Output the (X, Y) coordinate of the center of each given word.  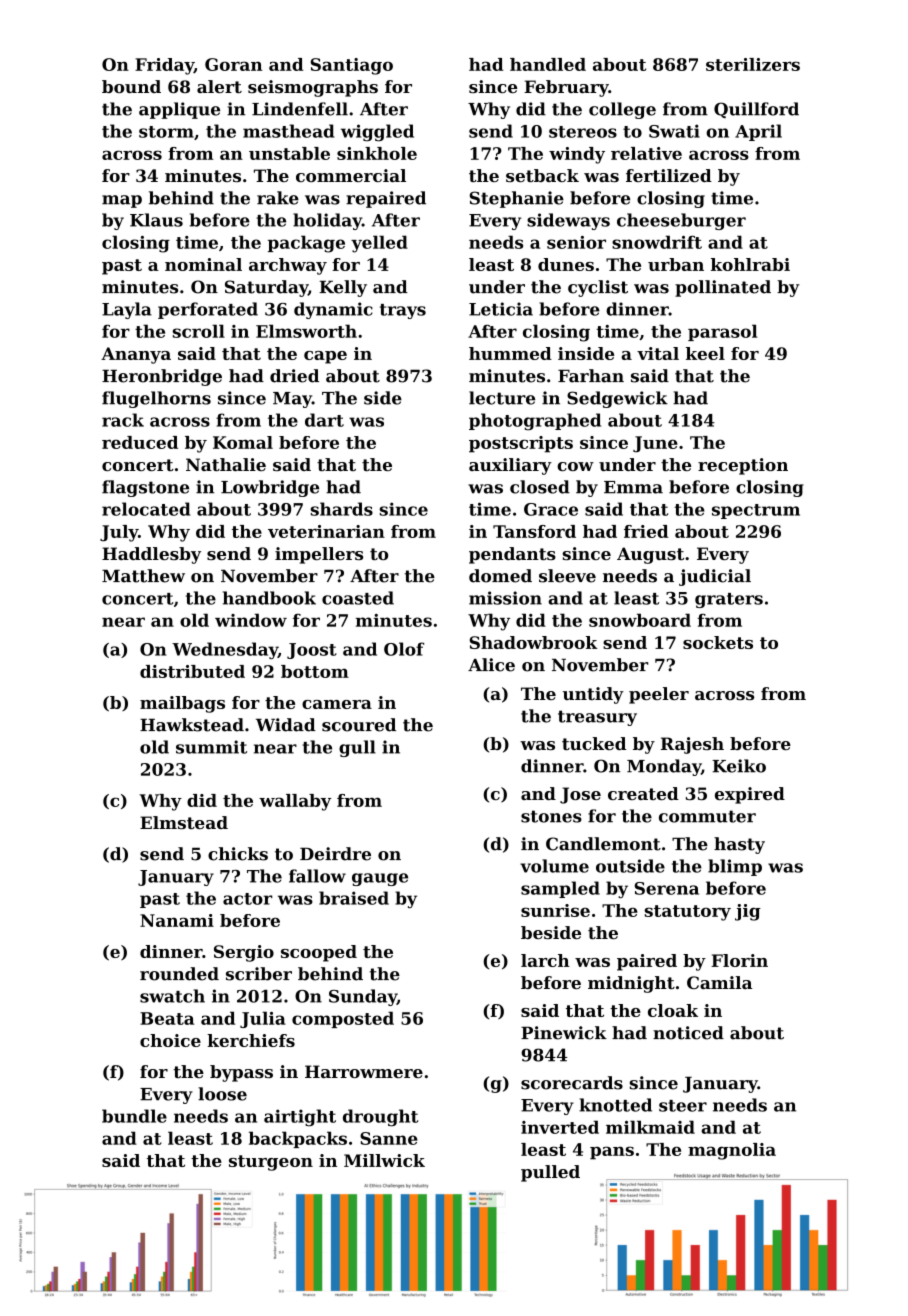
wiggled (377, 133)
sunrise (555, 910)
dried (294, 376)
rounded (179, 974)
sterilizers (753, 64)
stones (551, 816)
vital (658, 353)
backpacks (298, 1139)
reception (743, 466)
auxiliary (510, 466)
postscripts (521, 444)
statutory (687, 913)
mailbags (182, 704)
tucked (594, 743)
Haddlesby (151, 555)
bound (131, 86)
